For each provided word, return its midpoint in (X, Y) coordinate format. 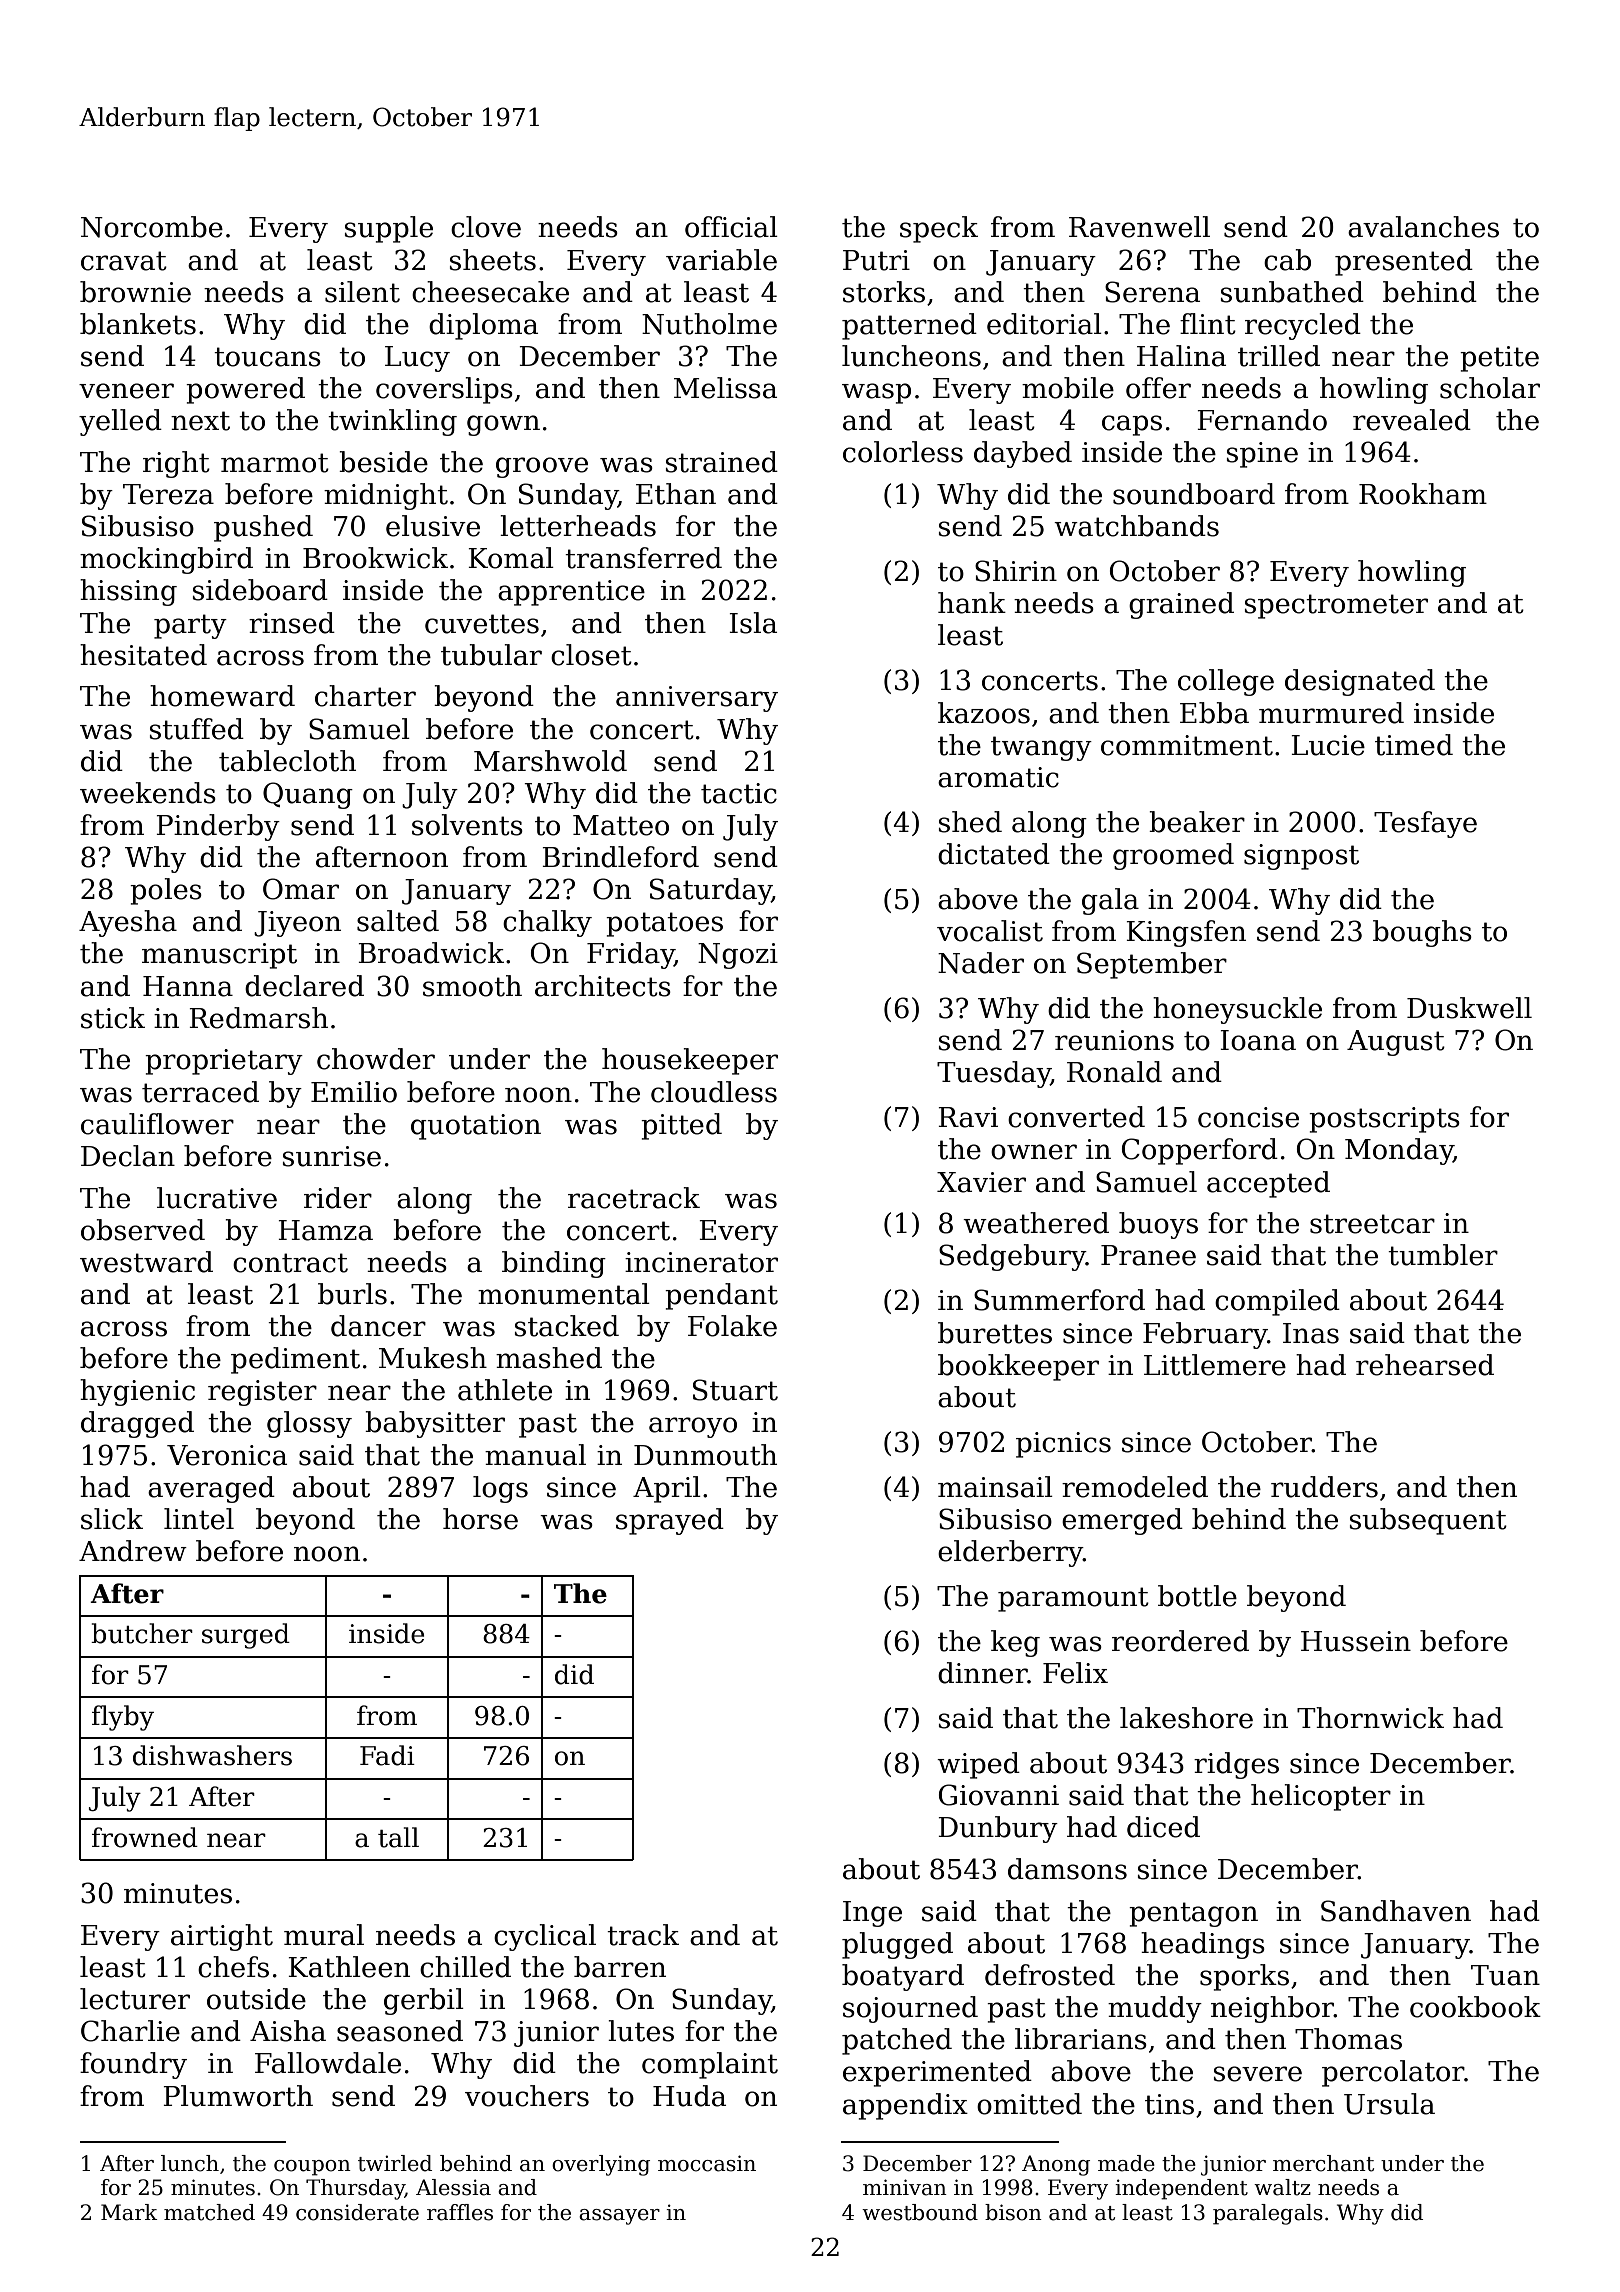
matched (209, 2212)
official (731, 227)
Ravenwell (1139, 227)
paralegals (1268, 2214)
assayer (619, 2217)
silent (362, 292)
